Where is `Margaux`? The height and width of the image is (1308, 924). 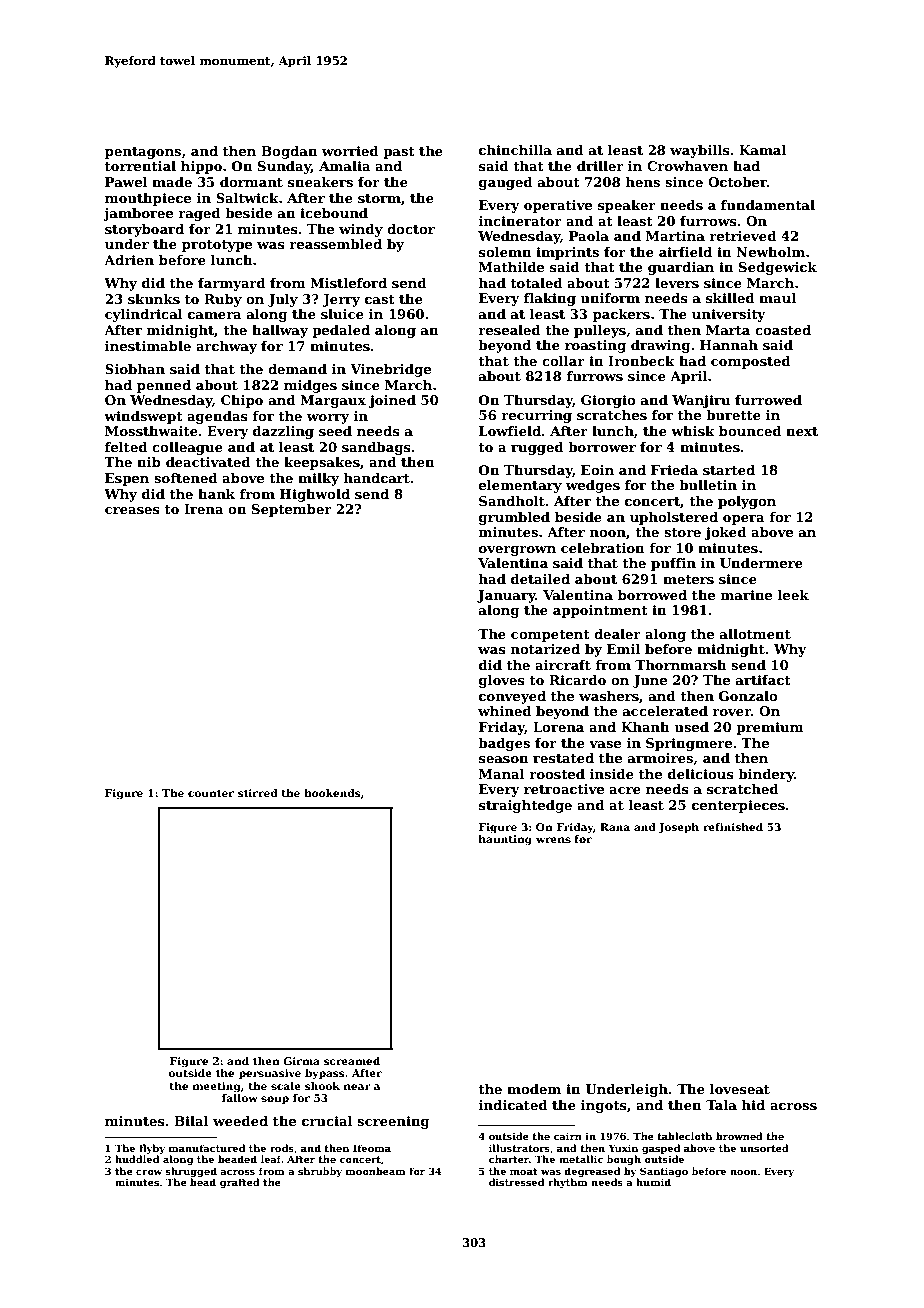
Margaux is located at coordinates (333, 401).
